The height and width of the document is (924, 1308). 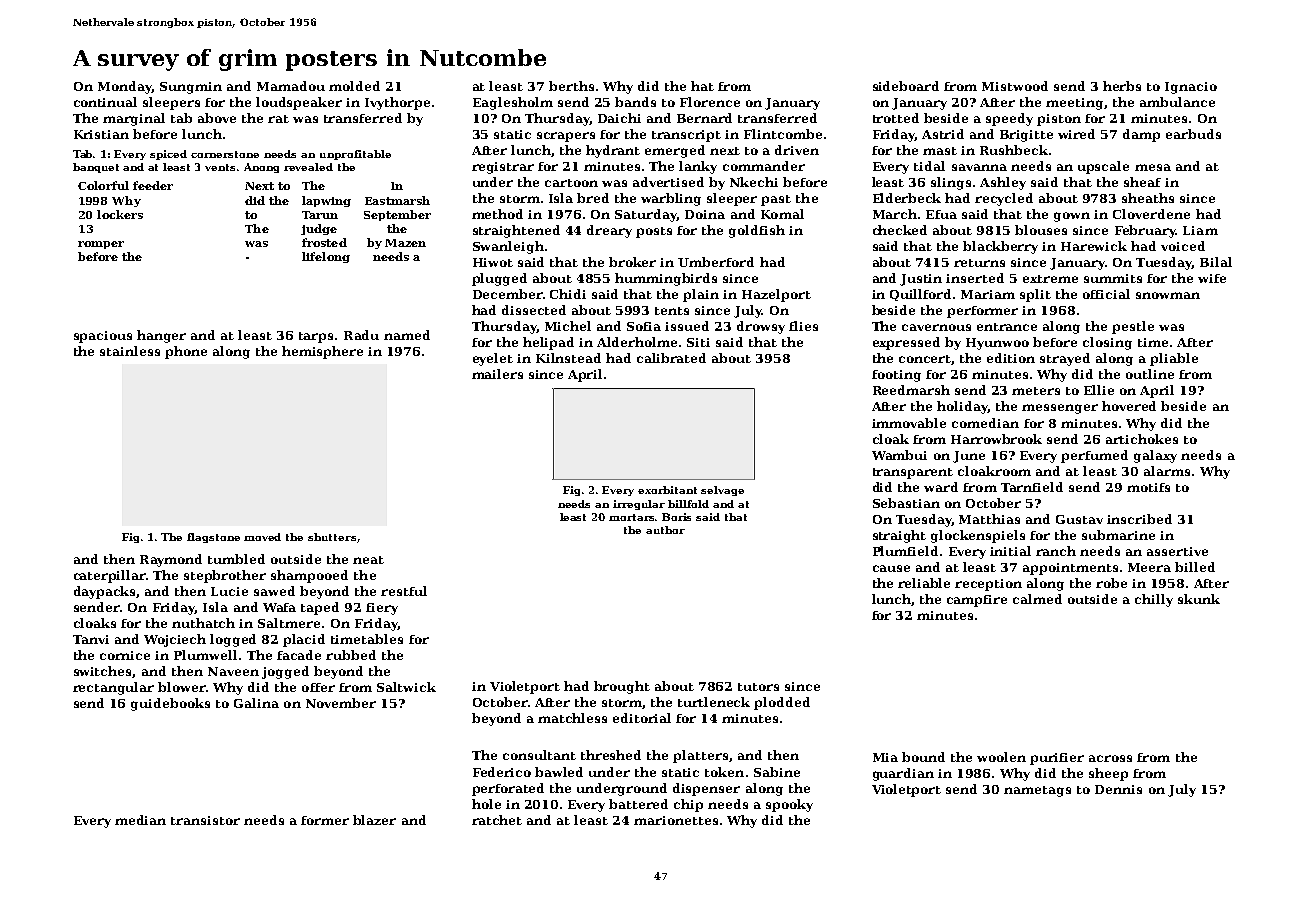 What do you see at coordinates (205, 820) in the document?
I see `transistor` at bounding box center [205, 820].
